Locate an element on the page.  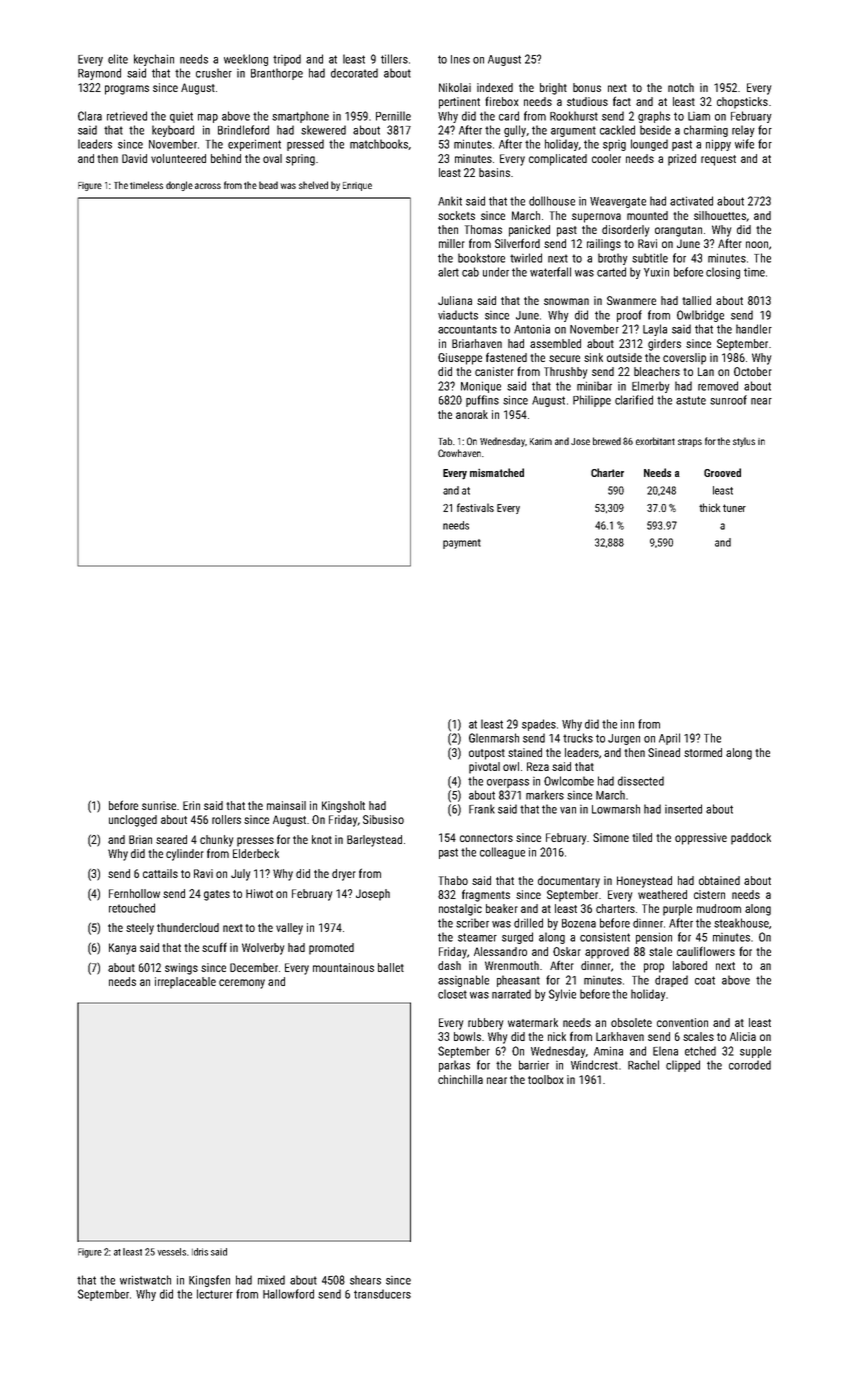
lecturer is located at coordinates (215, 1294).
